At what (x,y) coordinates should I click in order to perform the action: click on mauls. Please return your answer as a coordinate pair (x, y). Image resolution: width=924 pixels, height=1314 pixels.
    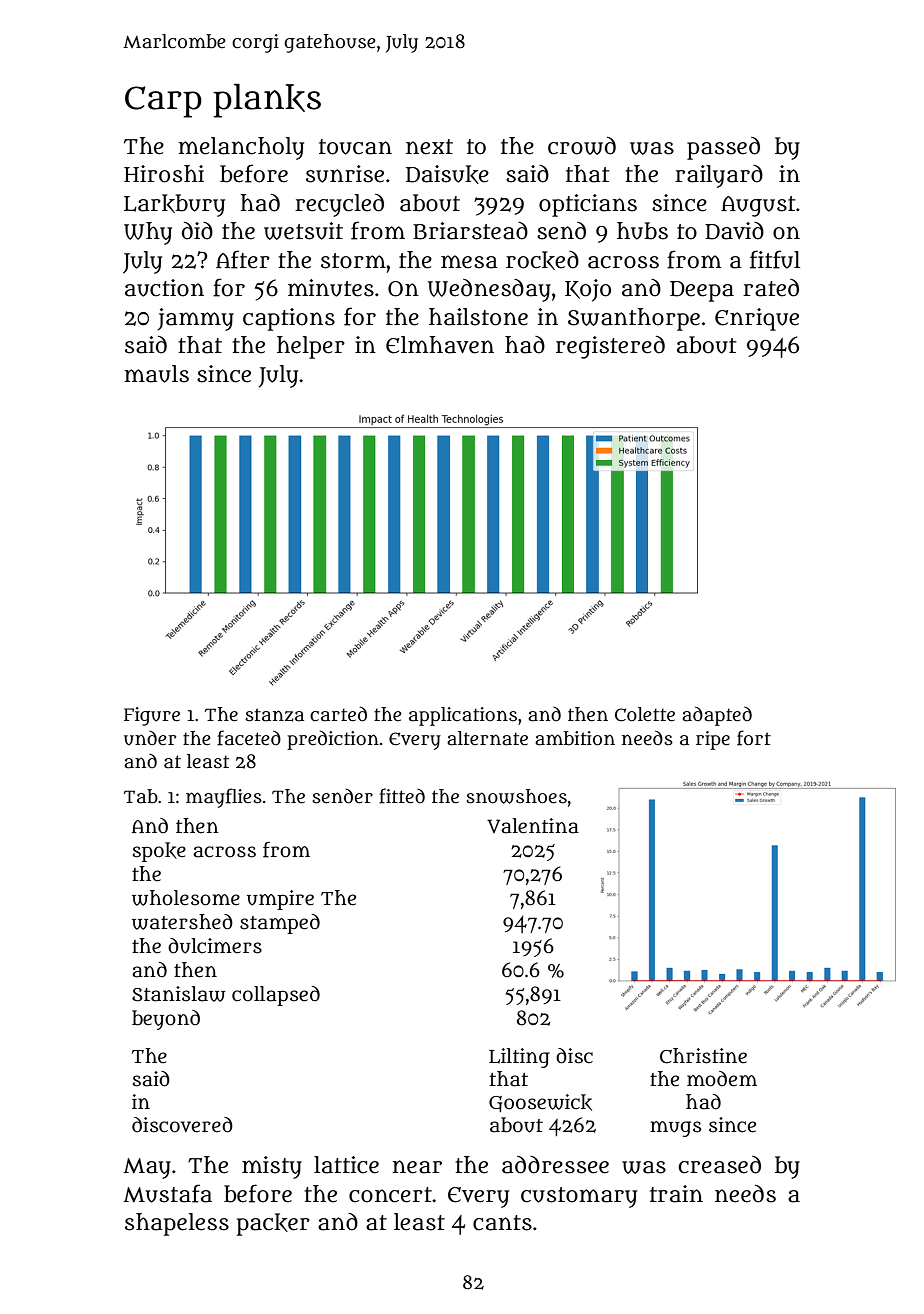
    Looking at the image, I should click on (156, 374).
